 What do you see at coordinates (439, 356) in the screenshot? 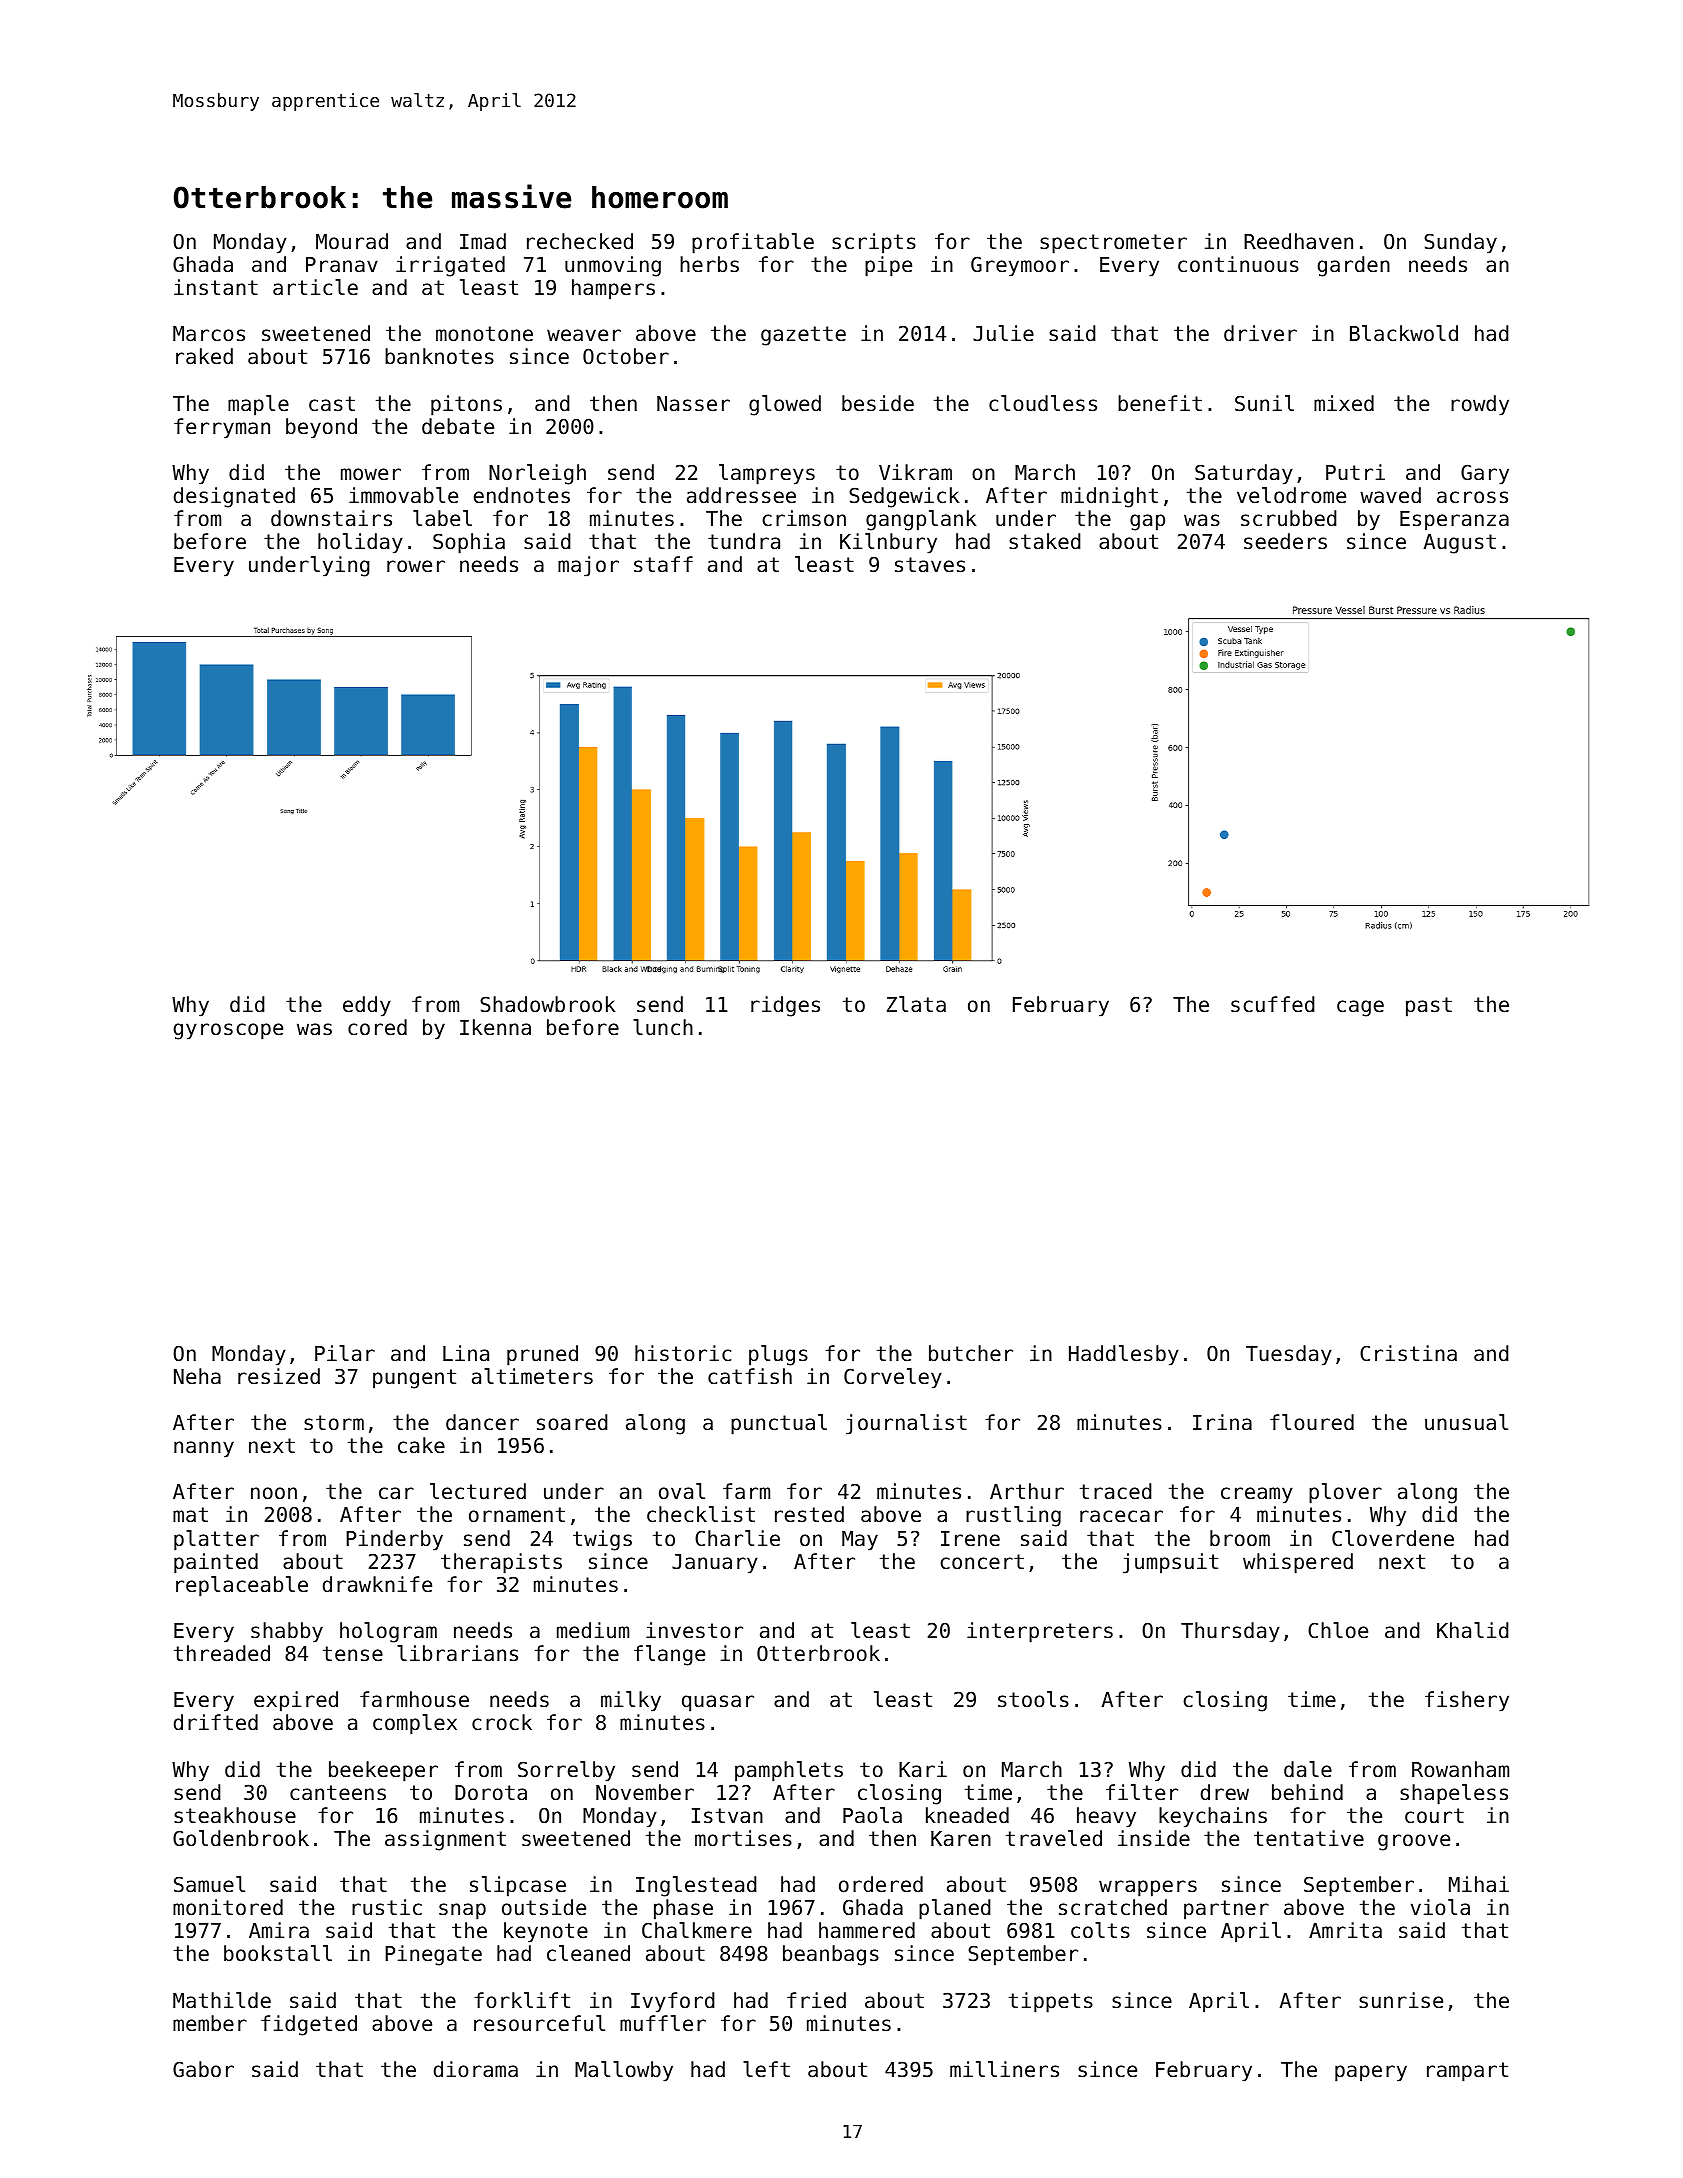
I see `banknotes` at bounding box center [439, 356].
